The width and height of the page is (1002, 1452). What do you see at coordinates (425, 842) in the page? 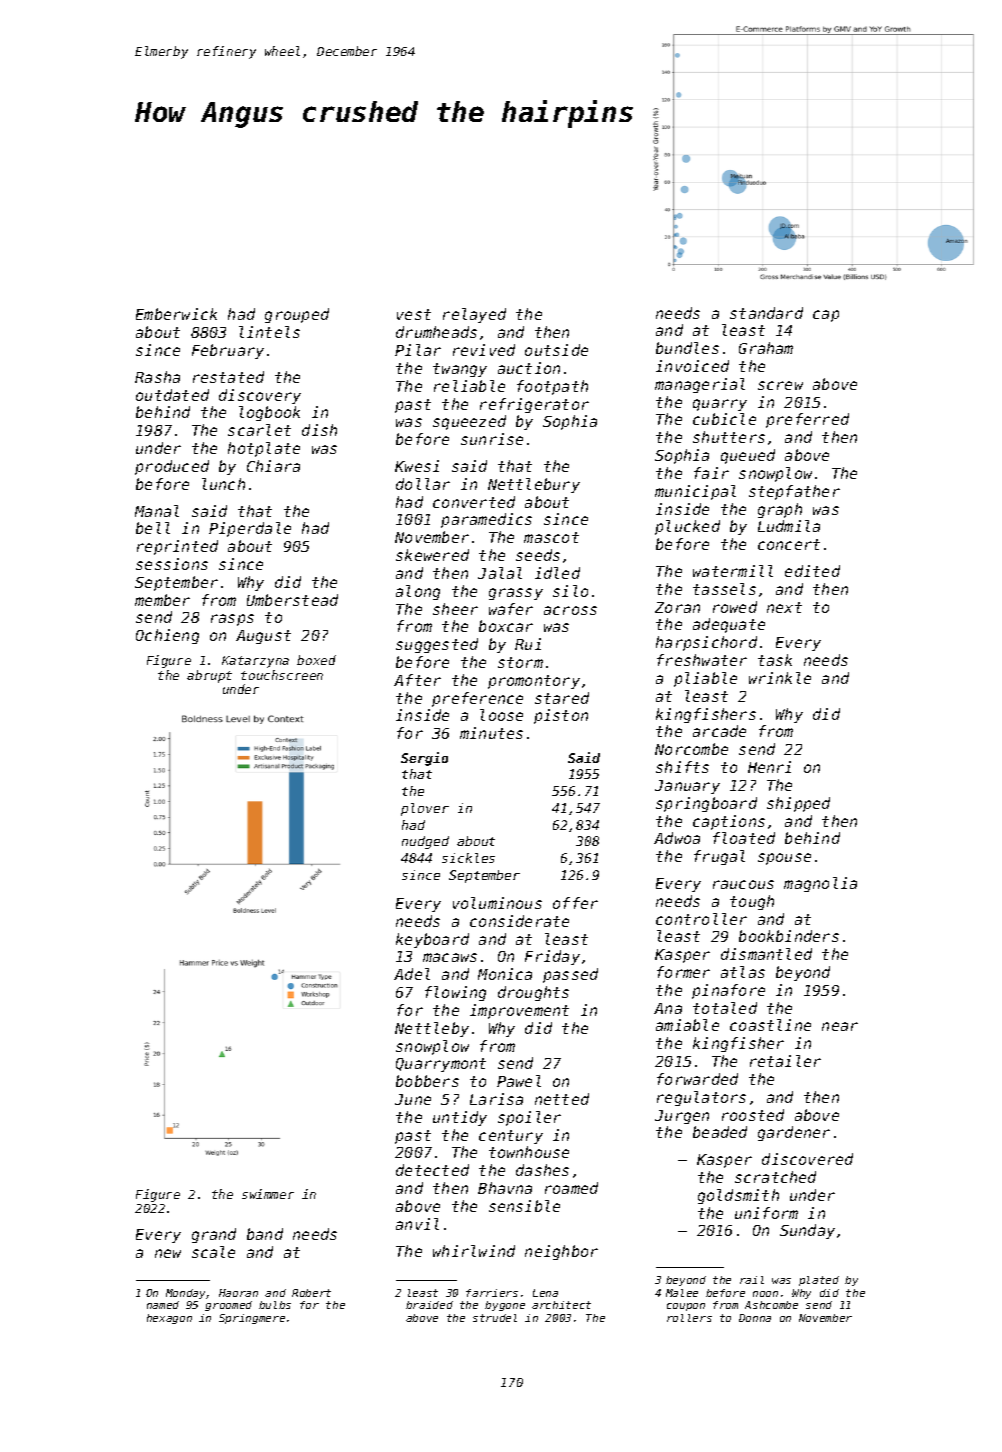
I see `nudged` at bounding box center [425, 842].
